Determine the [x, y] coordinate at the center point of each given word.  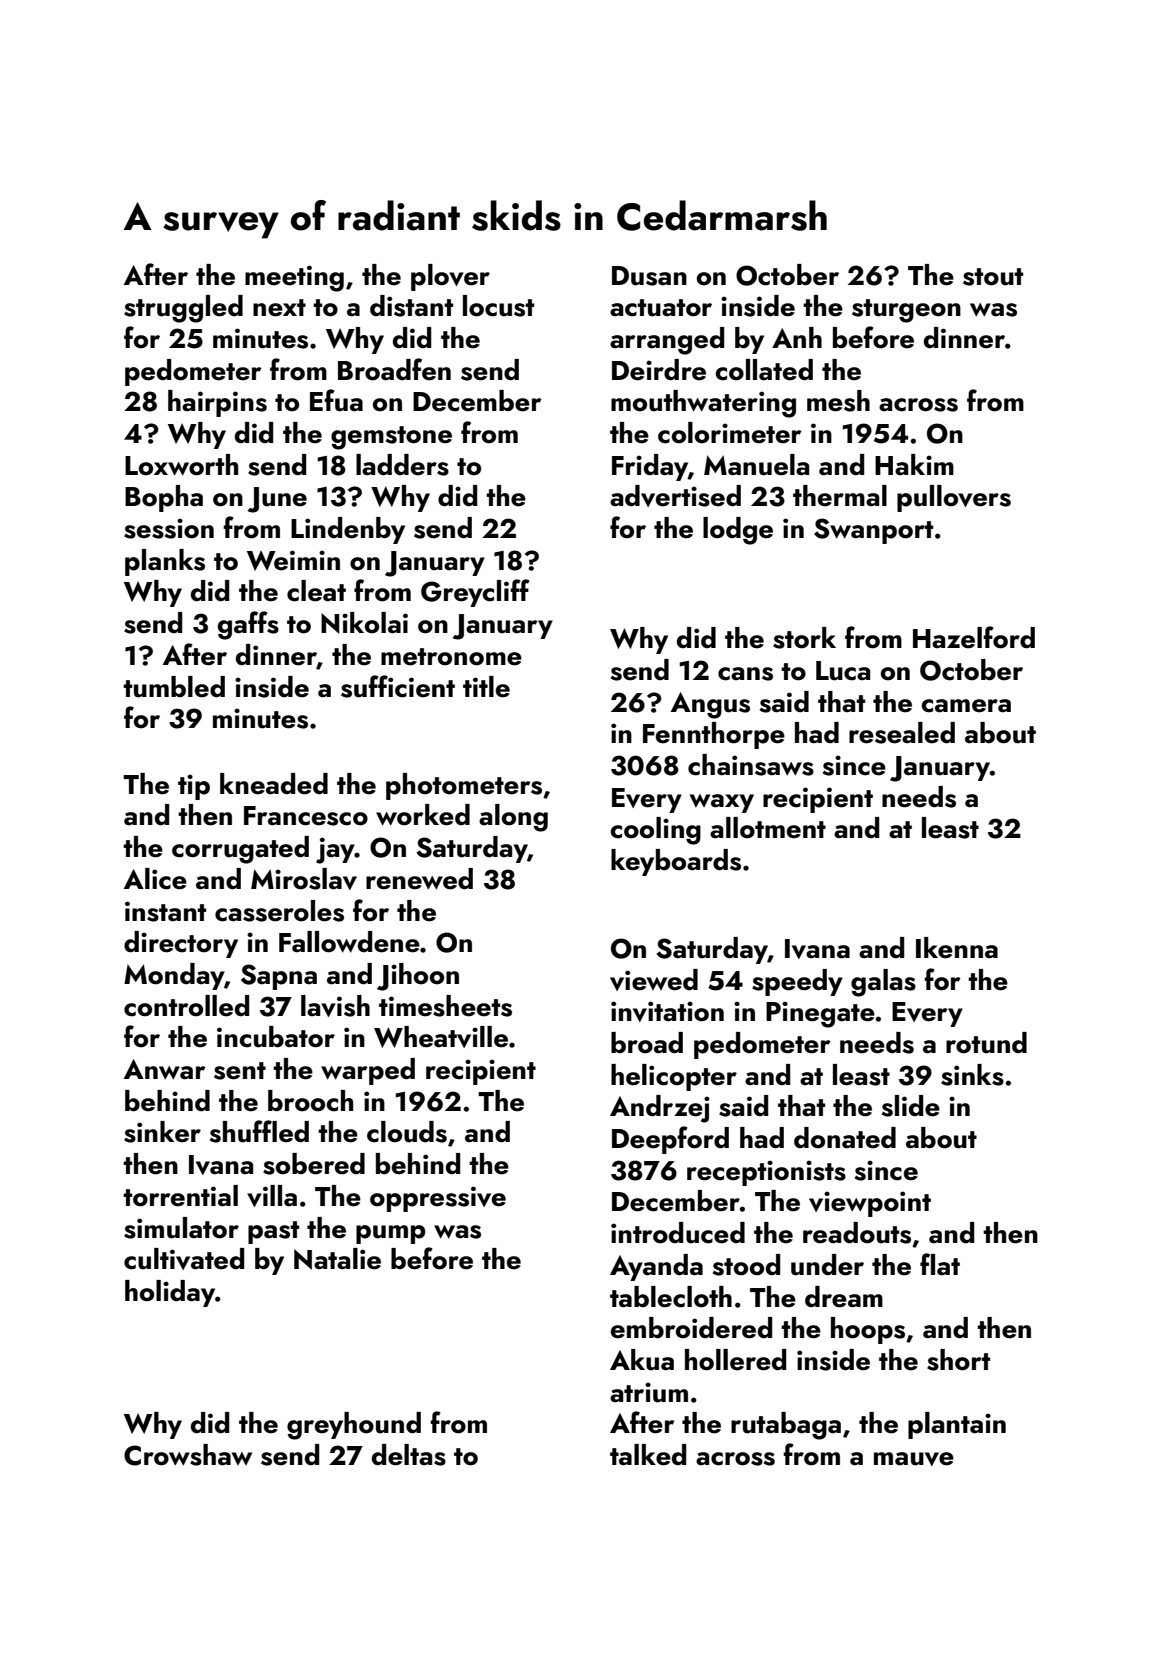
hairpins [217, 403]
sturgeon [906, 311]
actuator [661, 308]
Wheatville [441, 1037]
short [958, 1360]
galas [883, 983]
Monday [174, 976]
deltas [409, 1455]
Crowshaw [188, 1455]
